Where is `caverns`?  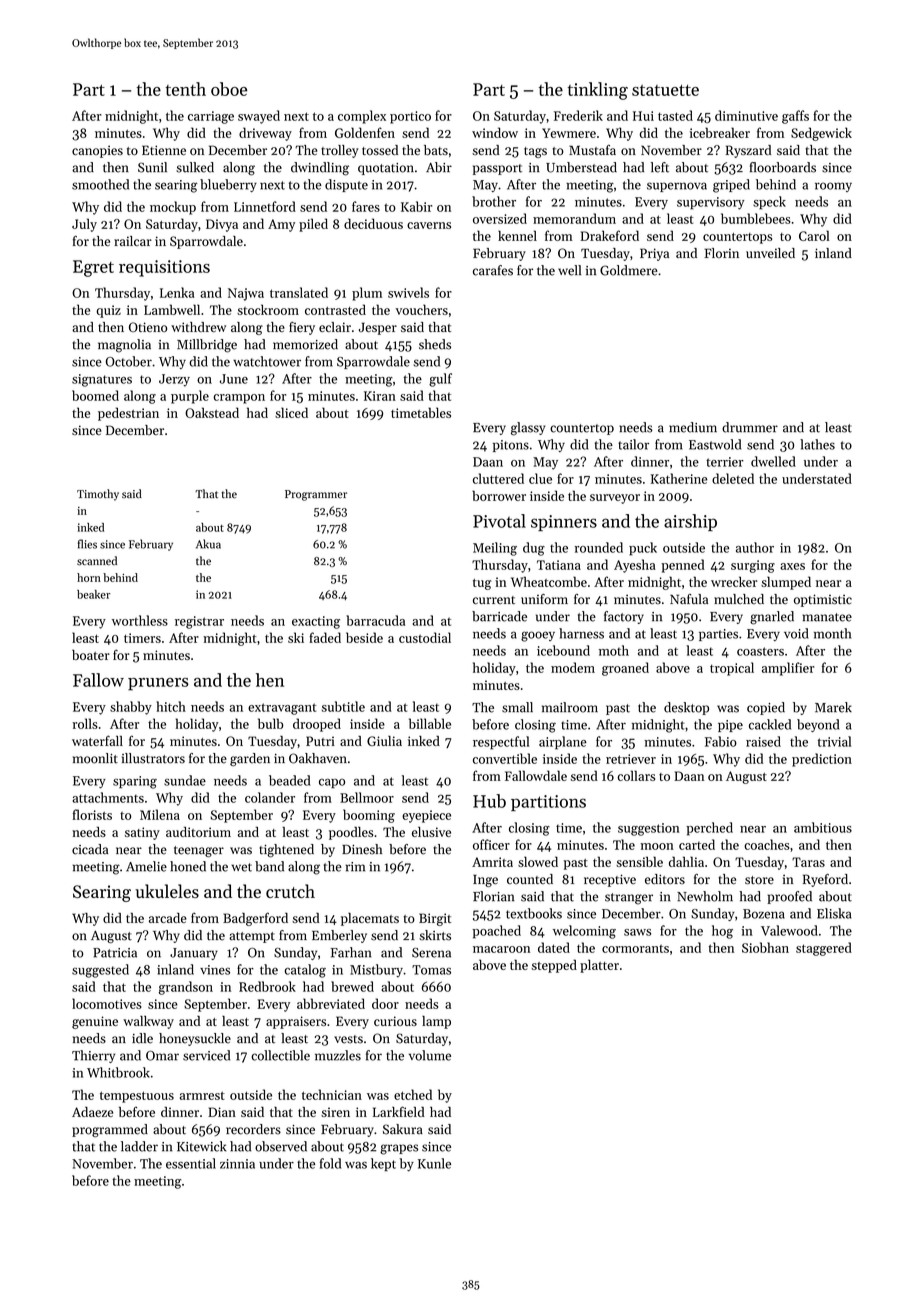
caverns is located at coordinates (429, 225).
